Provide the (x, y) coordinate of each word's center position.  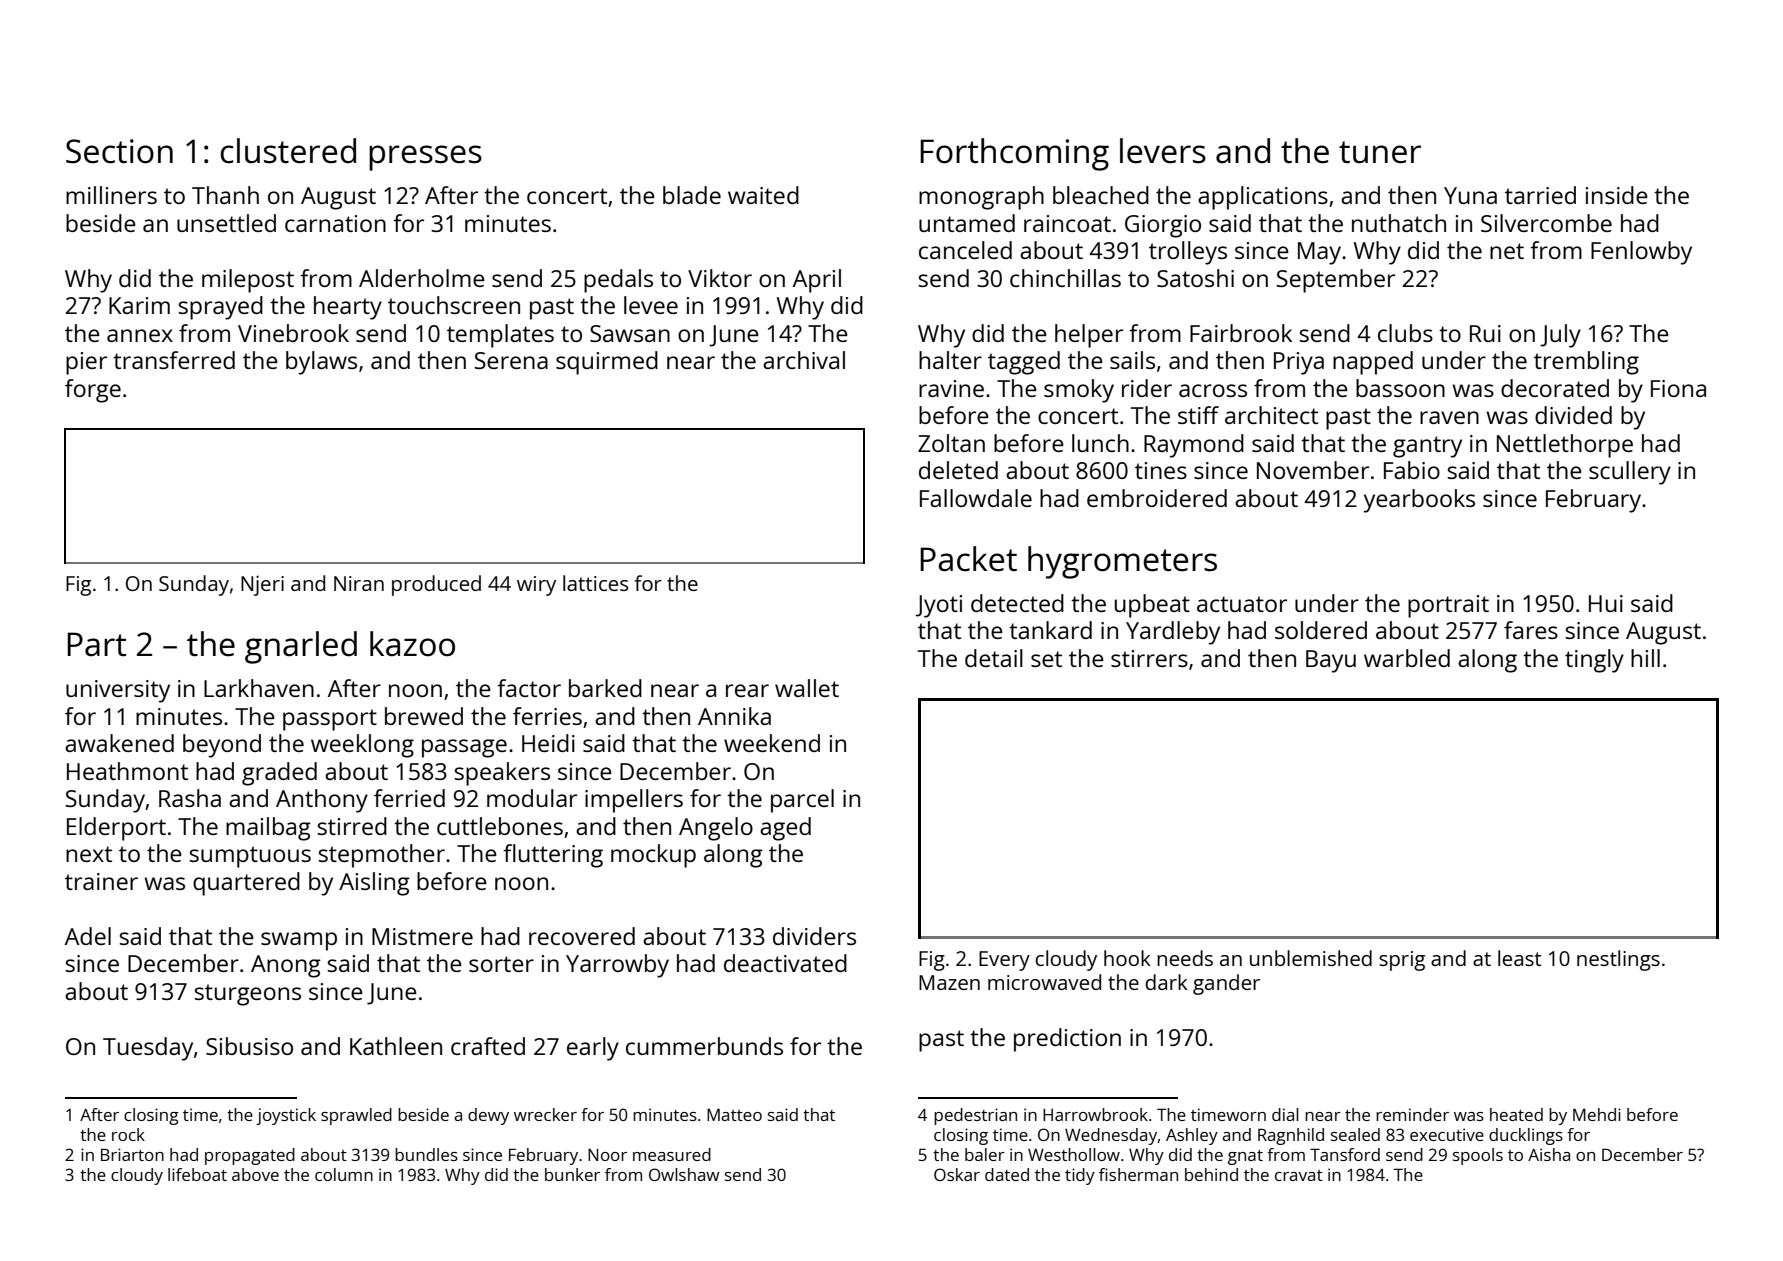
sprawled (356, 1116)
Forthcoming (1014, 154)
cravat (1299, 1175)
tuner (1380, 152)
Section (119, 151)
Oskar (957, 1174)
